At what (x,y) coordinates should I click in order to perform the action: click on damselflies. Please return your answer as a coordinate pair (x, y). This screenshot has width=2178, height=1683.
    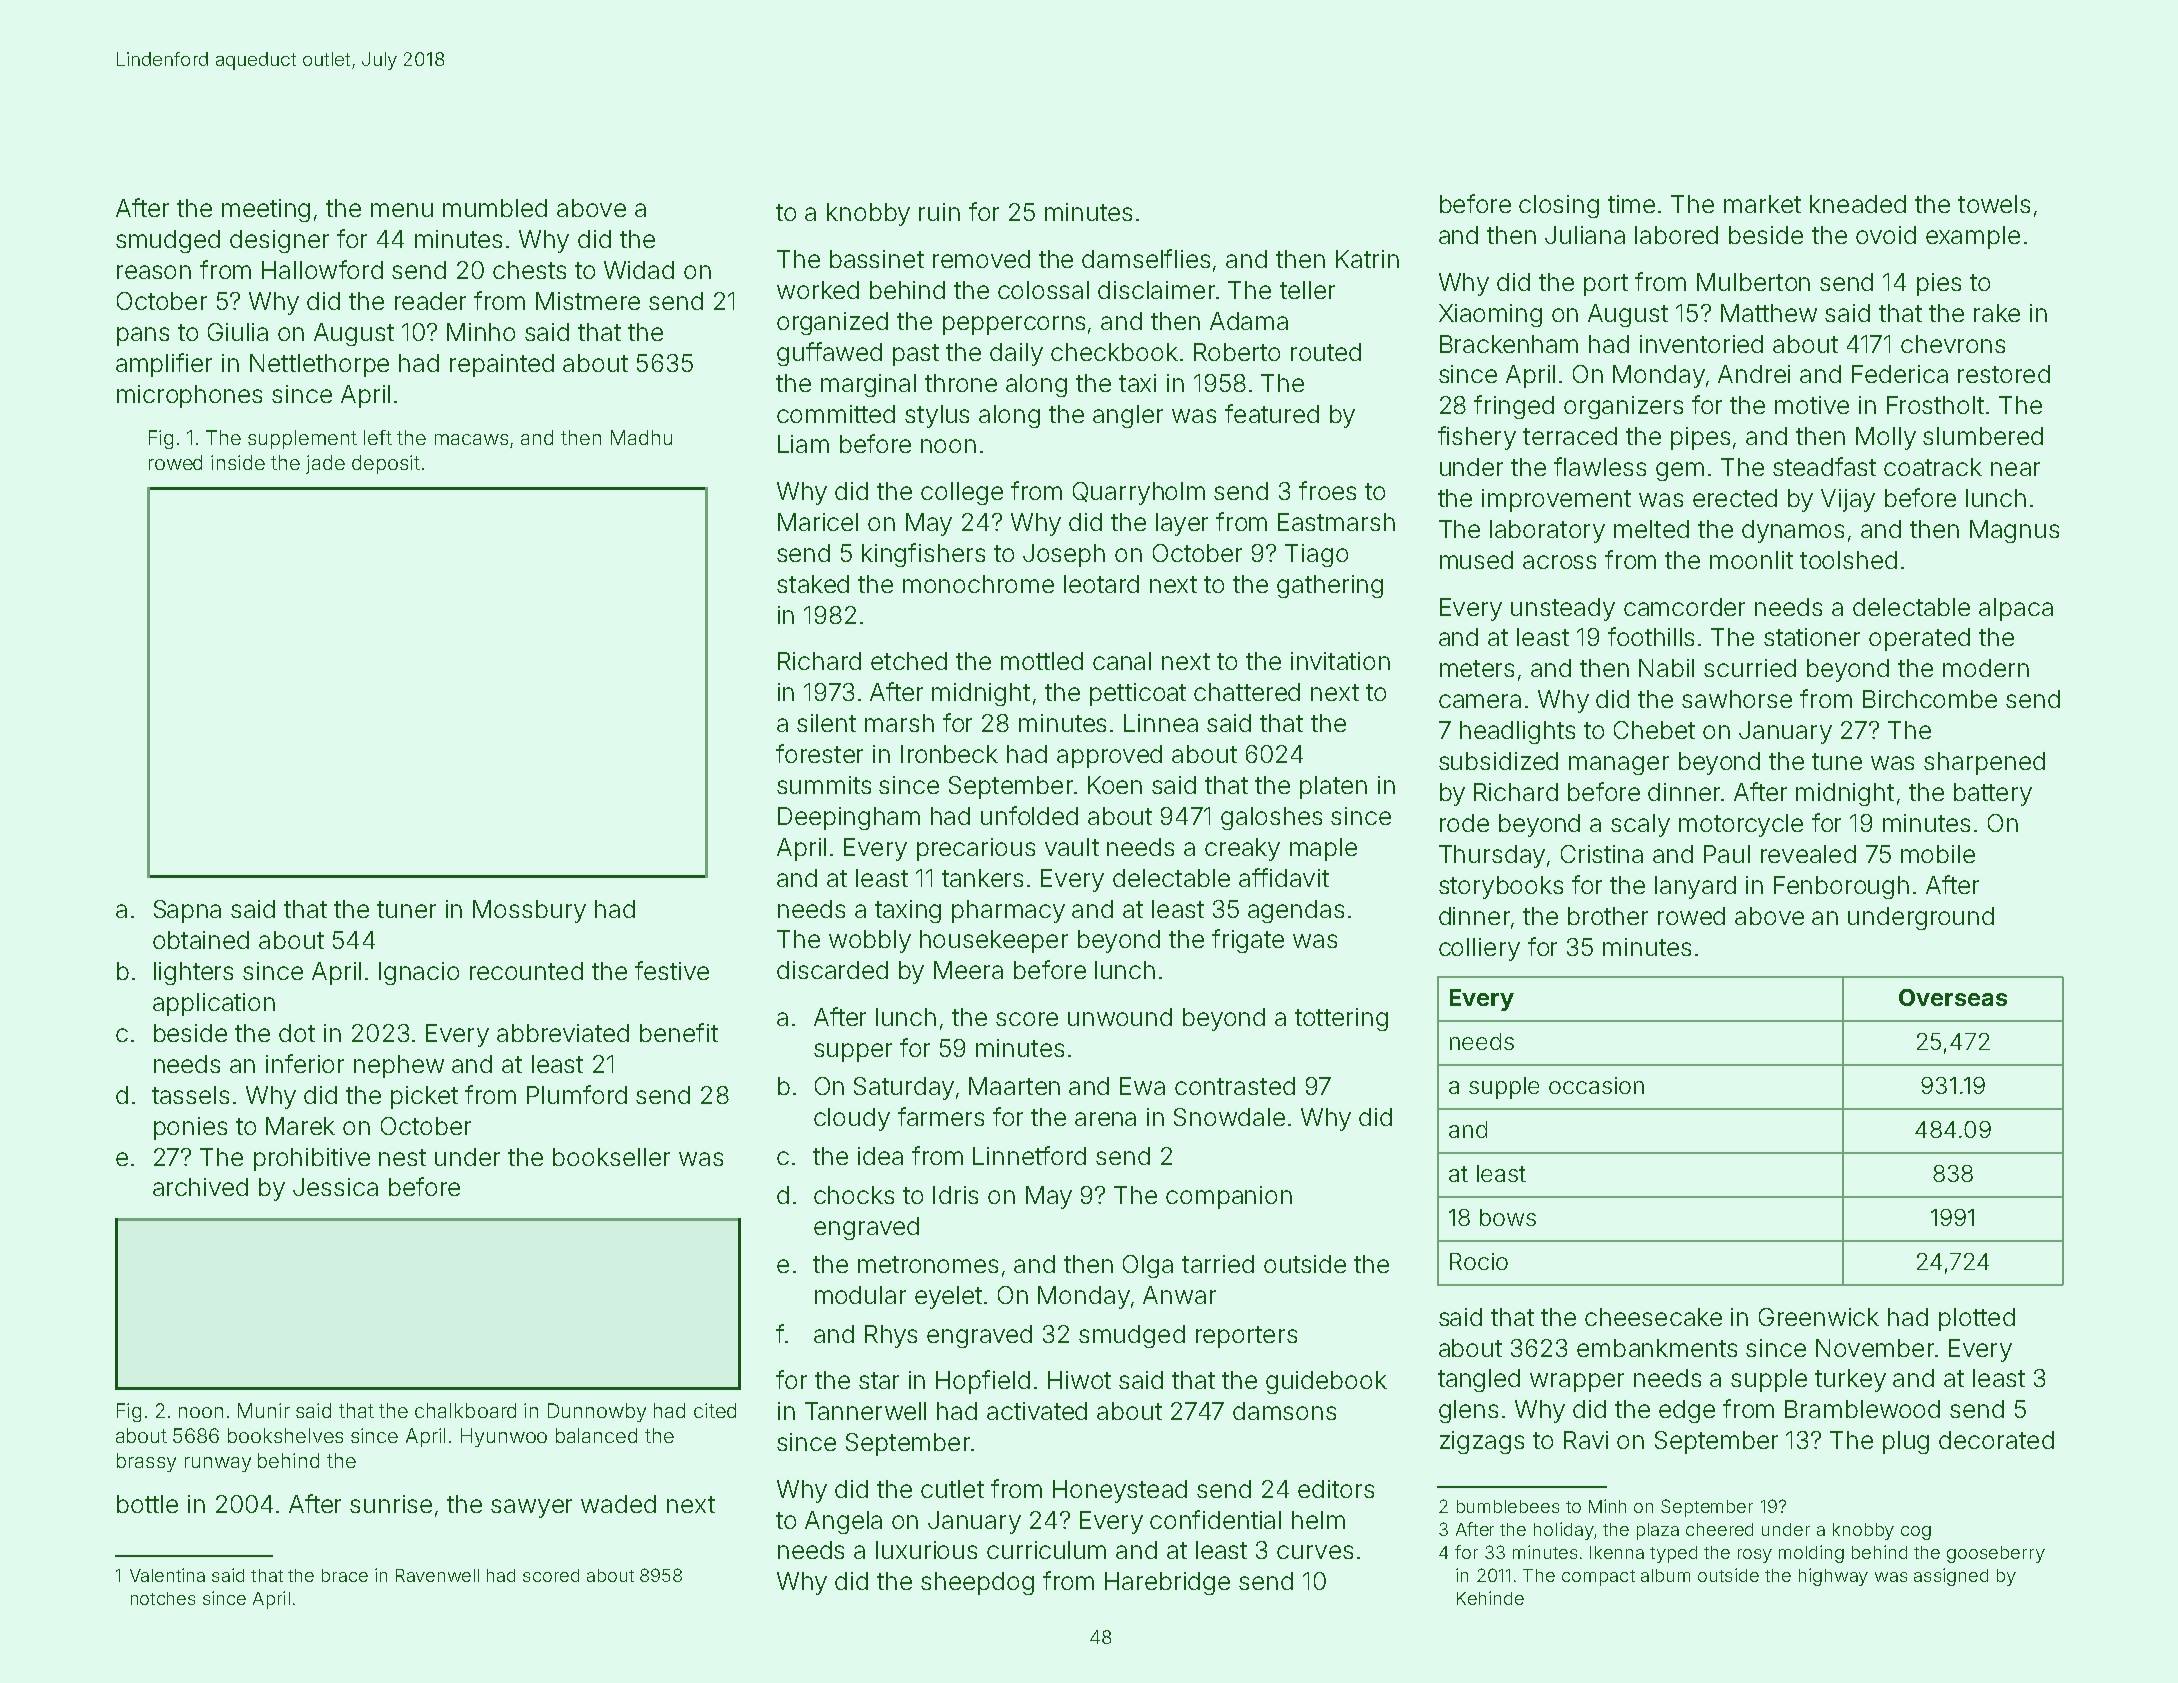
    Looking at the image, I should click on (1146, 258).
